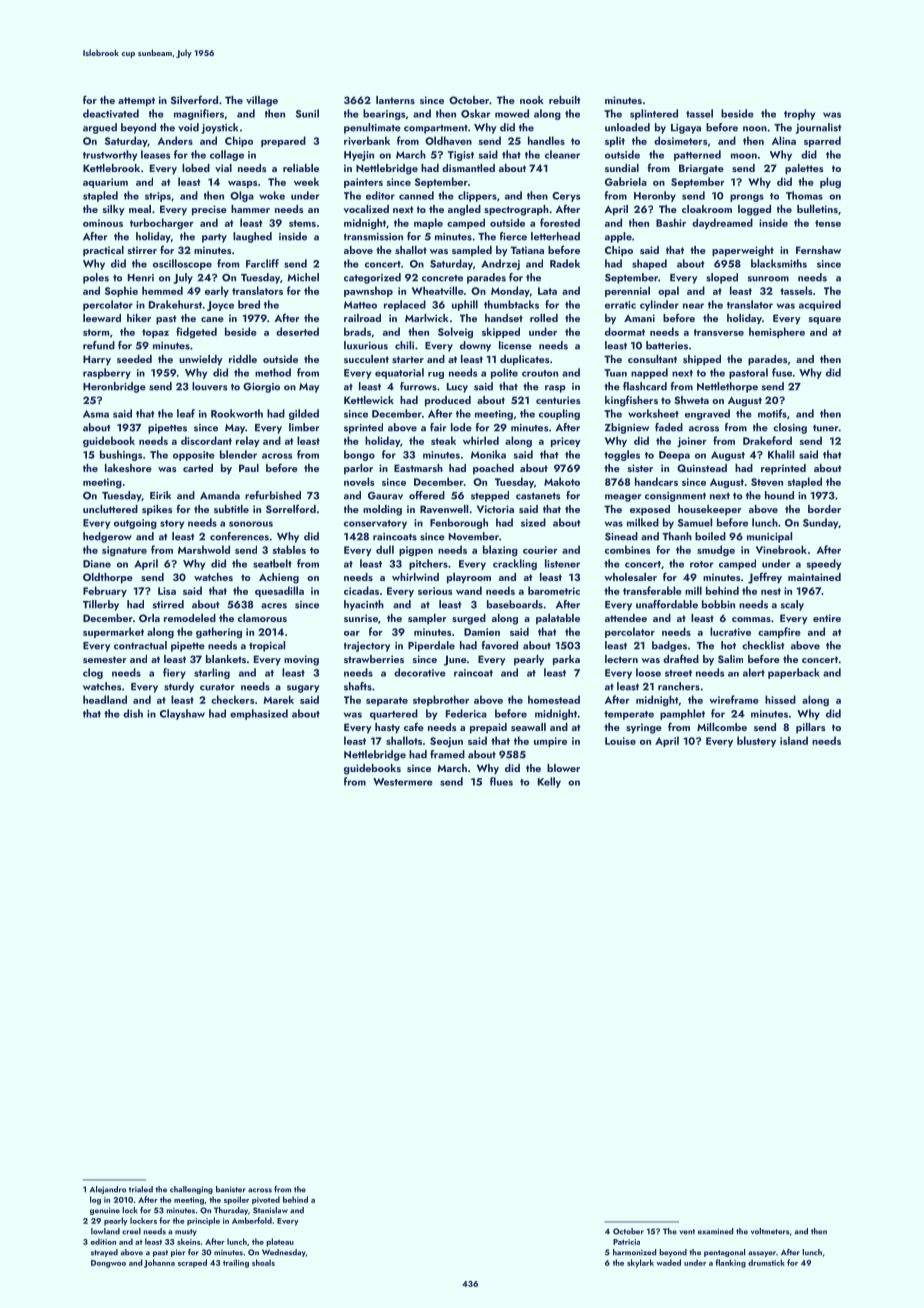 Image resolution: width=924 pixels, height=1308 pixels. I want to click on framed, so click(447, 754).
